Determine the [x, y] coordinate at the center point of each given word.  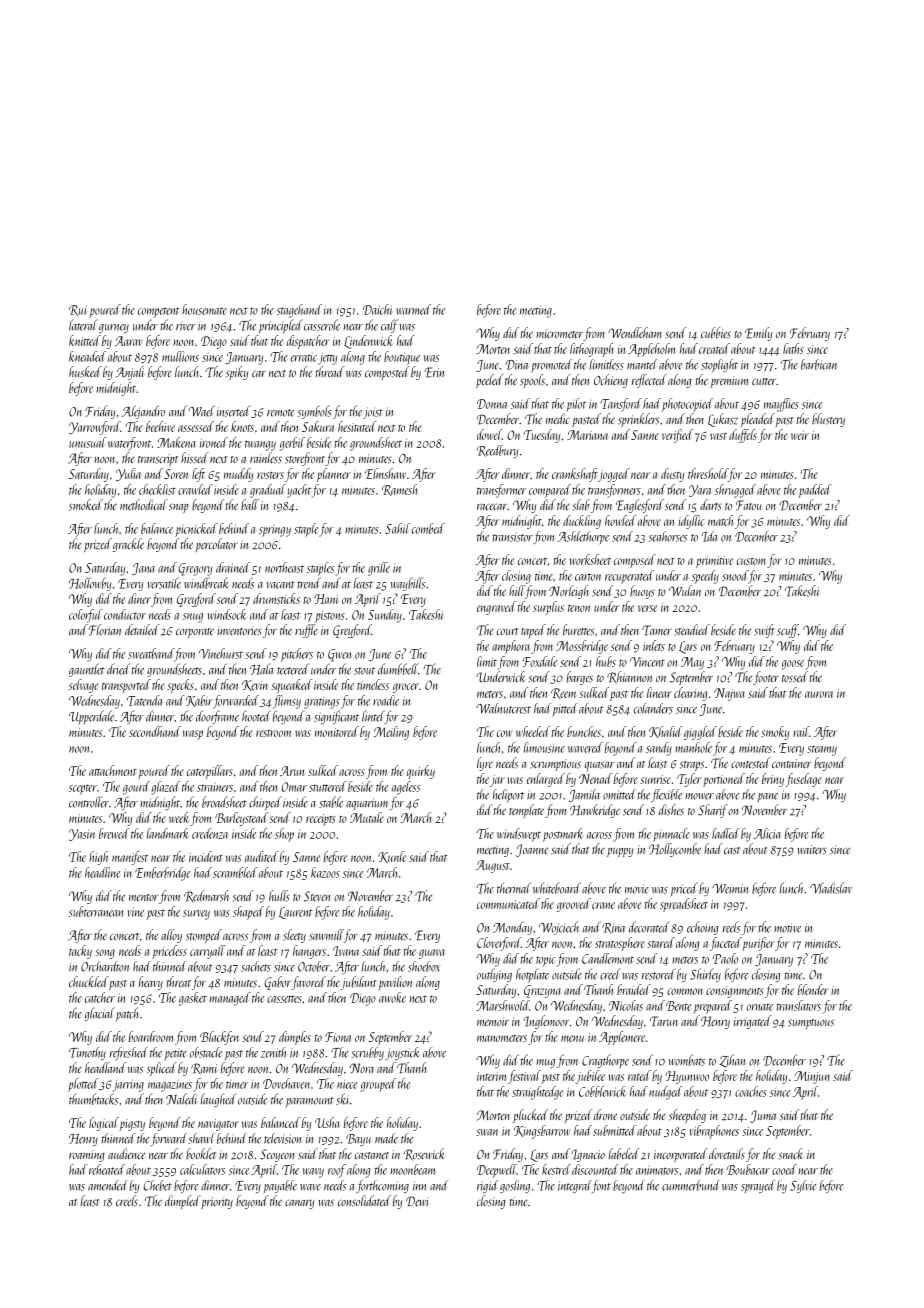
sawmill [326, 936]
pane [767, 798]
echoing [703, 928]
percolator [217, 545]
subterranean [96, 911]
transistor [513, 537]
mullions [180, 356]
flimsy [287, 702]
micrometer [559, 334]
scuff [787, 631]
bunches [584, 731]
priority [217, 1203]
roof [337, 1171]
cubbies [716, 333]
